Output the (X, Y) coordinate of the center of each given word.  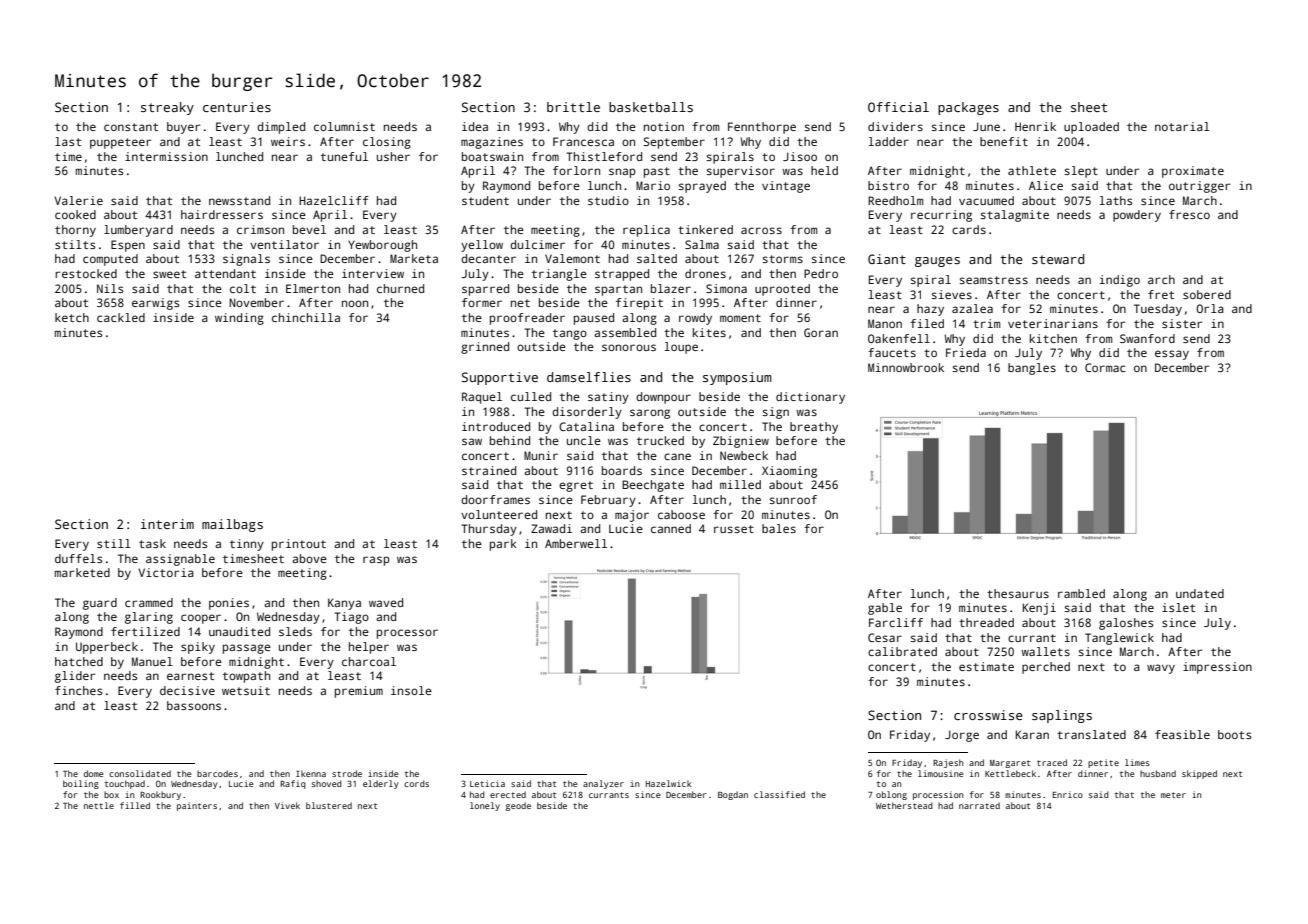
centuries (237, 107)
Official (898, 107)
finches (78, 690)
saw (472, 441)
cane (677, 456)
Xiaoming (789, 472)
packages (968, 108)
